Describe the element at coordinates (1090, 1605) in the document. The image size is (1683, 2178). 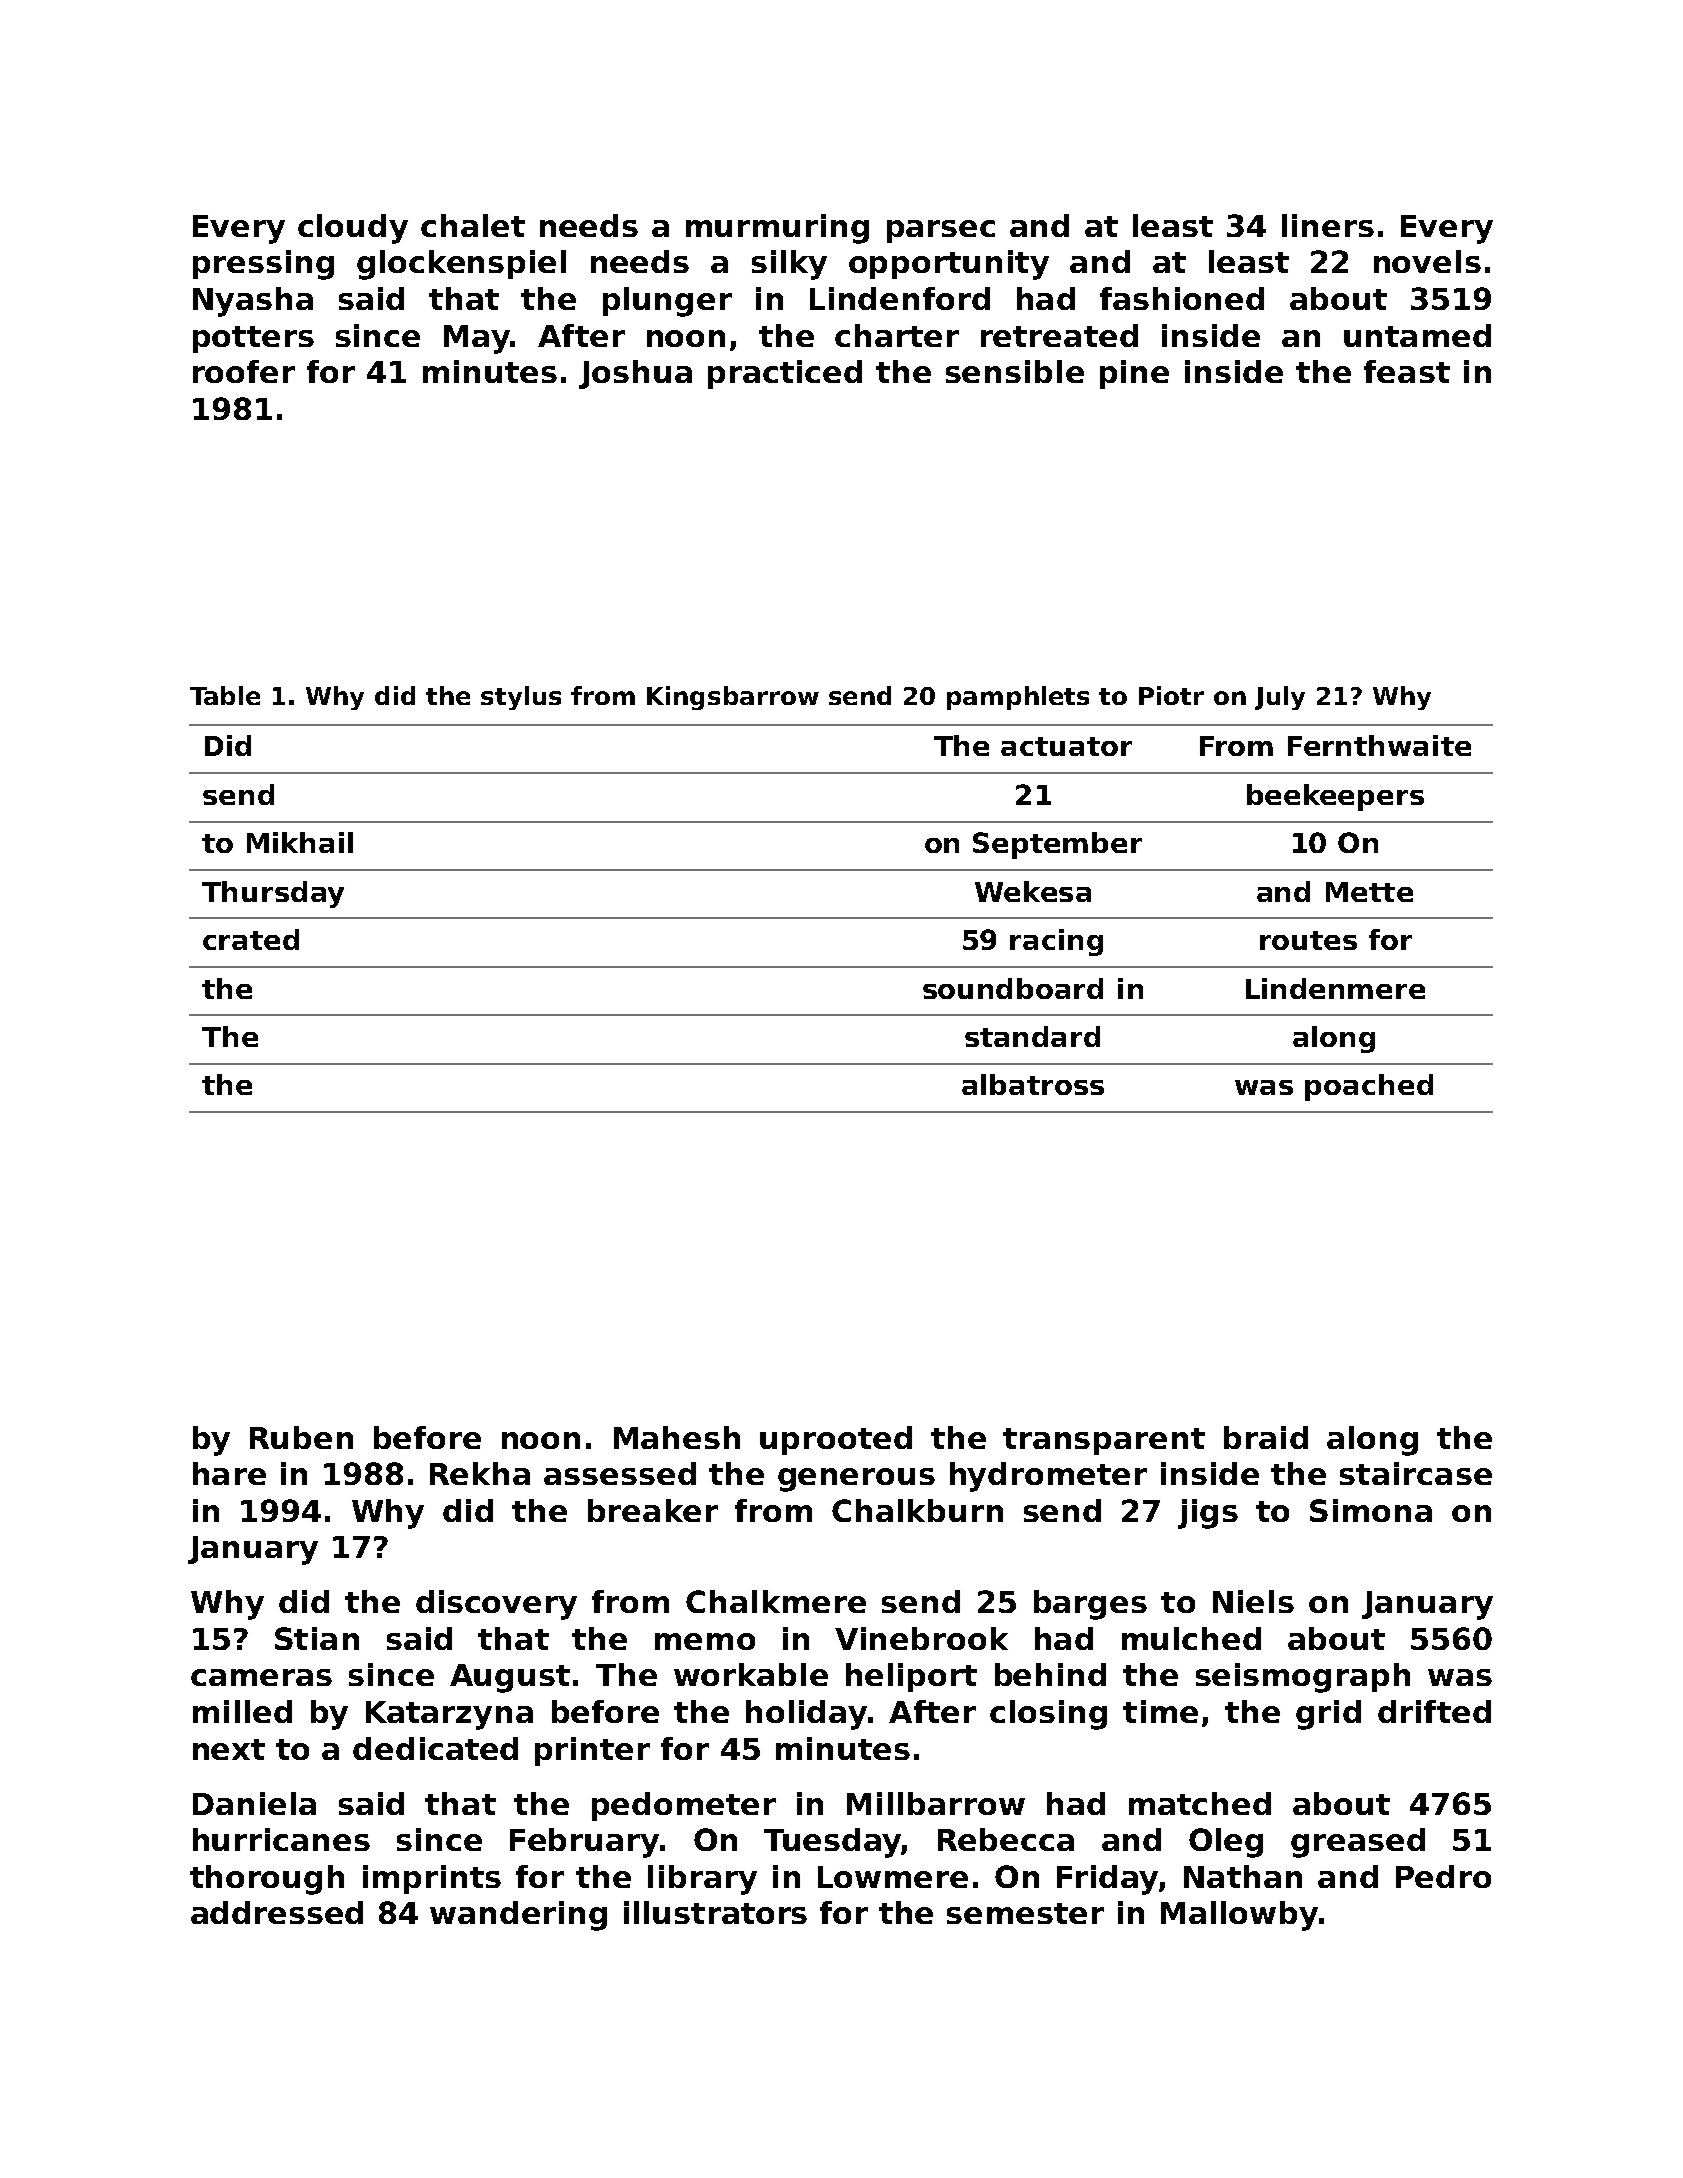
I see `barges` at that location.
